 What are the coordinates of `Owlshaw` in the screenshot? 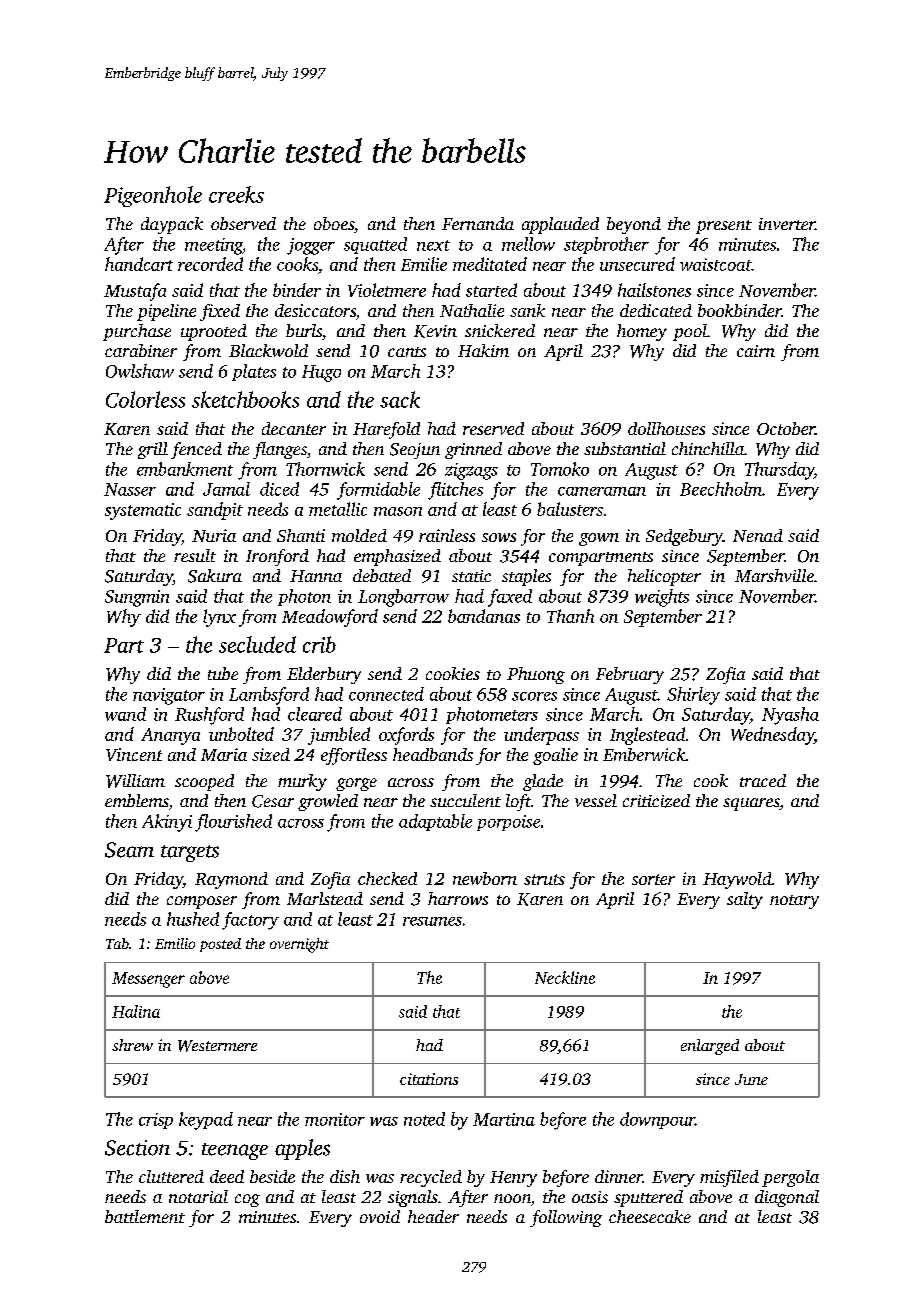 It's located at (140, 371).
